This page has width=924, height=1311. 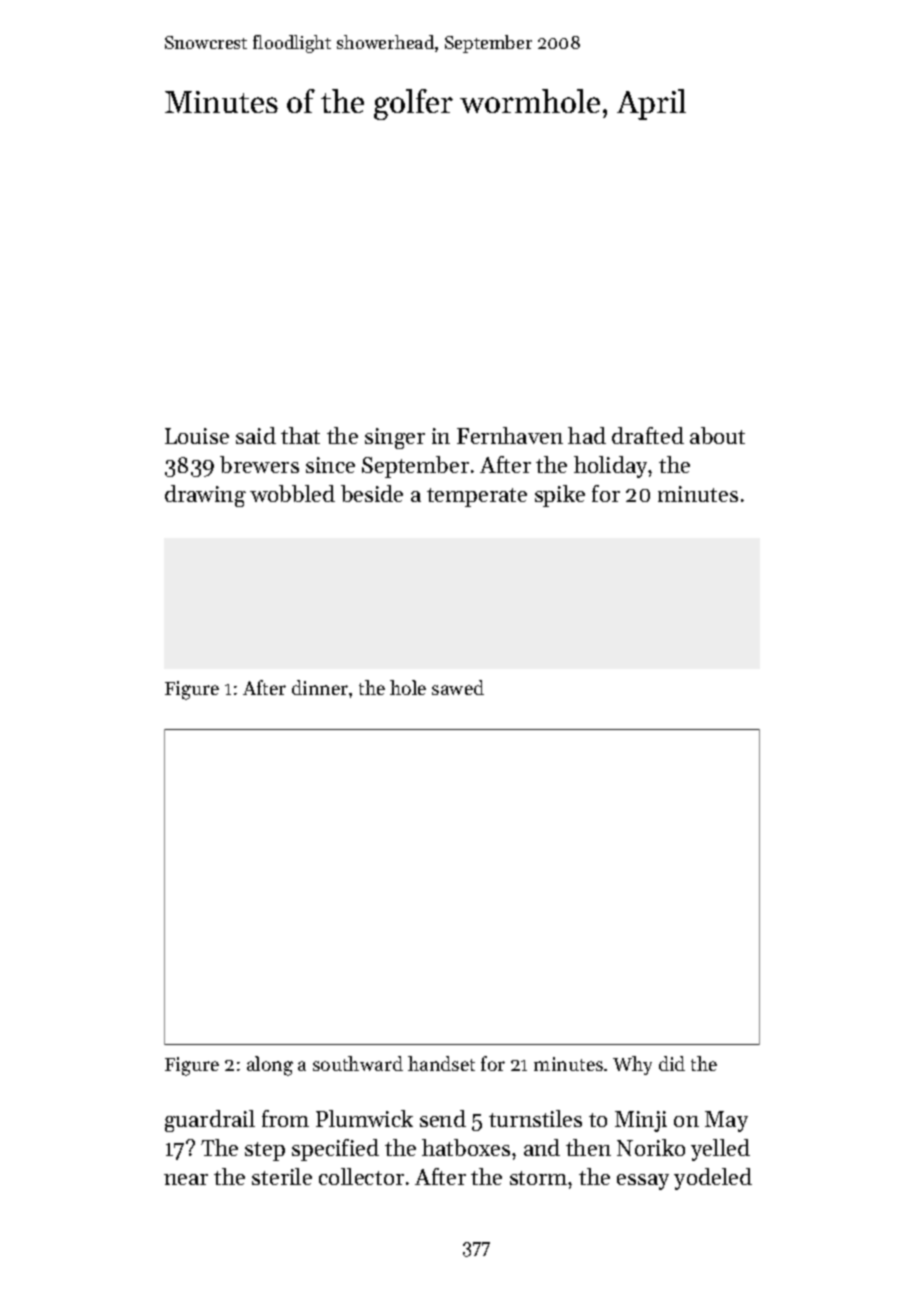 What do you see at coordinates (510, 435) in the page?
I see `Fernhaven` at bounding box center [510, 435].
